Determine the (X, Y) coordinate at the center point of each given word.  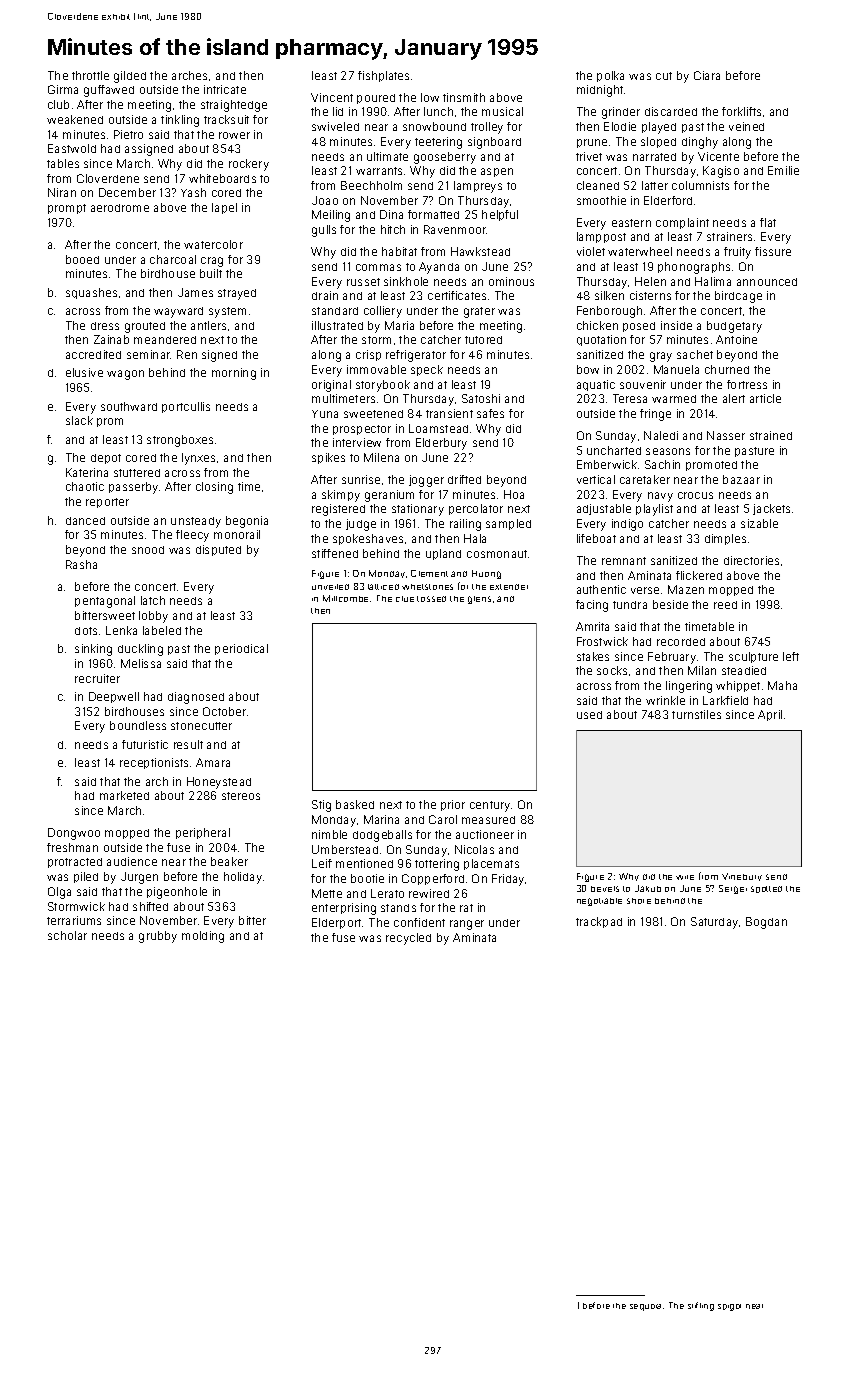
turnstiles (696, 714)
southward (129, 406)
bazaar (741, 479)
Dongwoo (74, 834)
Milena (381, 457)
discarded (671, 111)
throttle (90, 75)
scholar (67, 935)
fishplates (383, 76)
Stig (321, 806)
